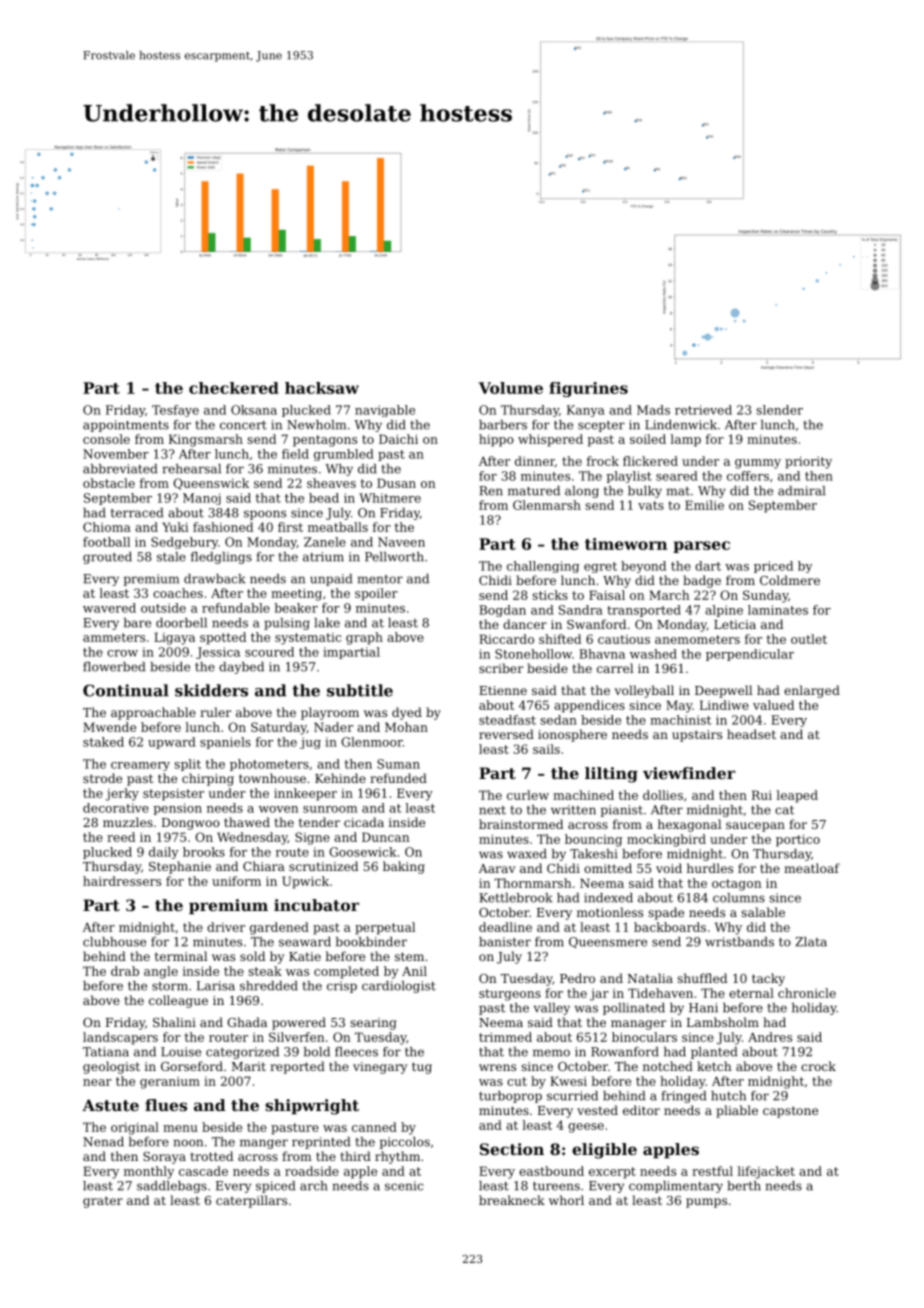 The height and width of the image is (1308, 924). Describe the element at coordinates (497, 868) in the image. I see `Aarav` at that location.
